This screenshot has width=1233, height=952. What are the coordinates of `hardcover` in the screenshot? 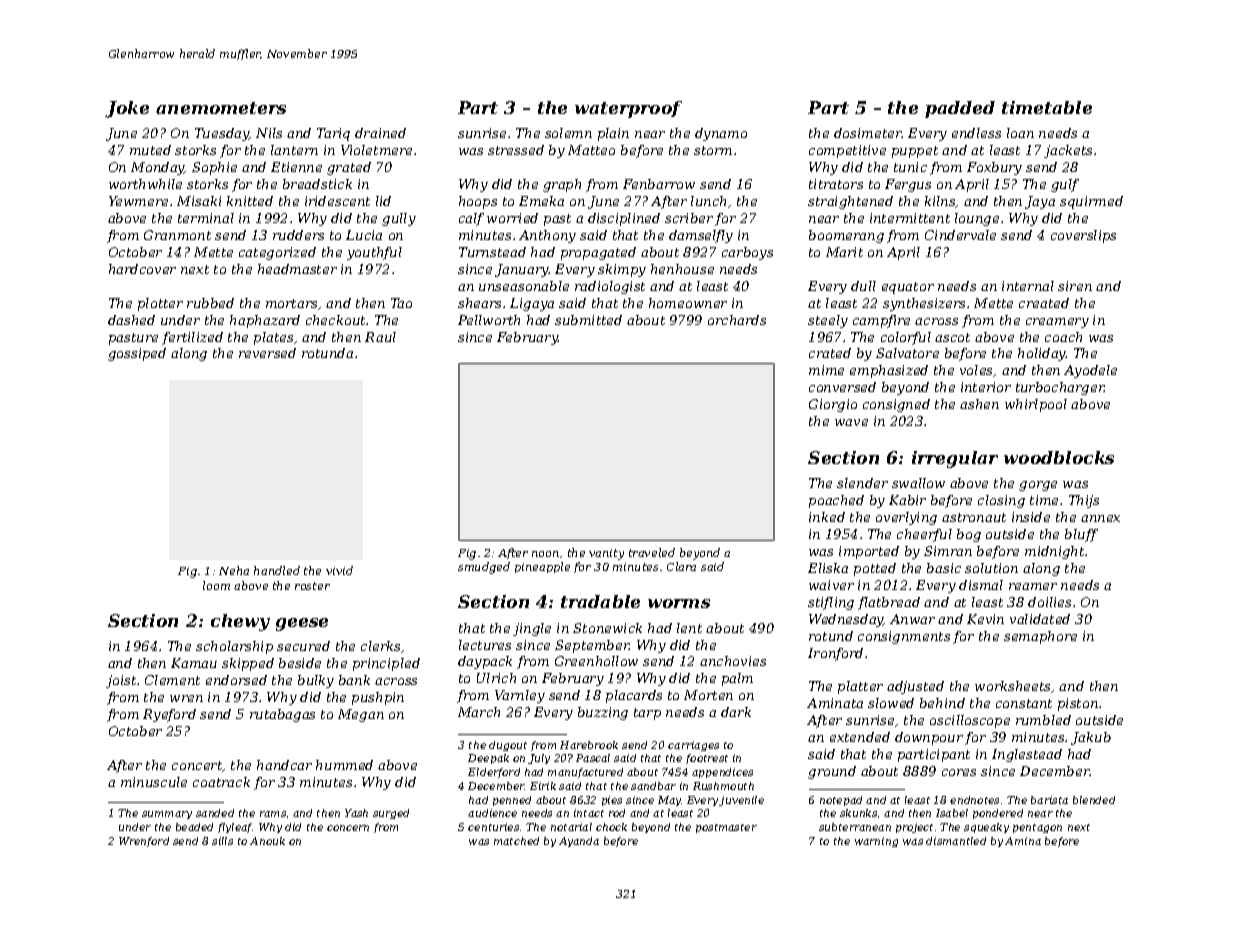 It's located at (142, 269).
